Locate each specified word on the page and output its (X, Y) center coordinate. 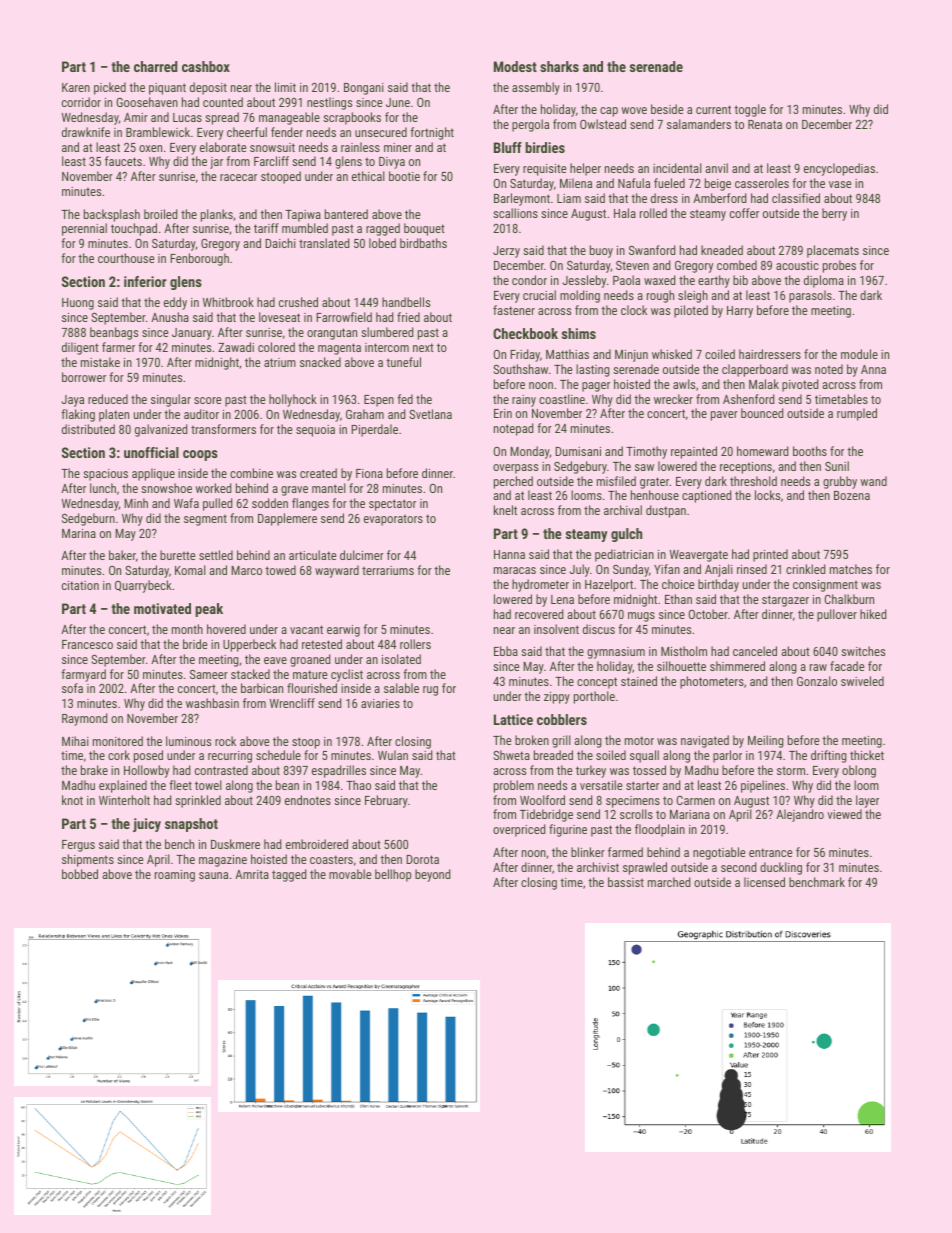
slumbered (387, 332)
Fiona (369, 473)
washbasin (212, 703)
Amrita (252, 874)
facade (847, 666)
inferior (145, 281)
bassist (626, 882)
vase (840, 184)
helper (585, 169)
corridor (81, 102)
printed (770, 555)
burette (177, 555)
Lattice (513, 719)
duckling (781, 868)
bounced (762, 413)
